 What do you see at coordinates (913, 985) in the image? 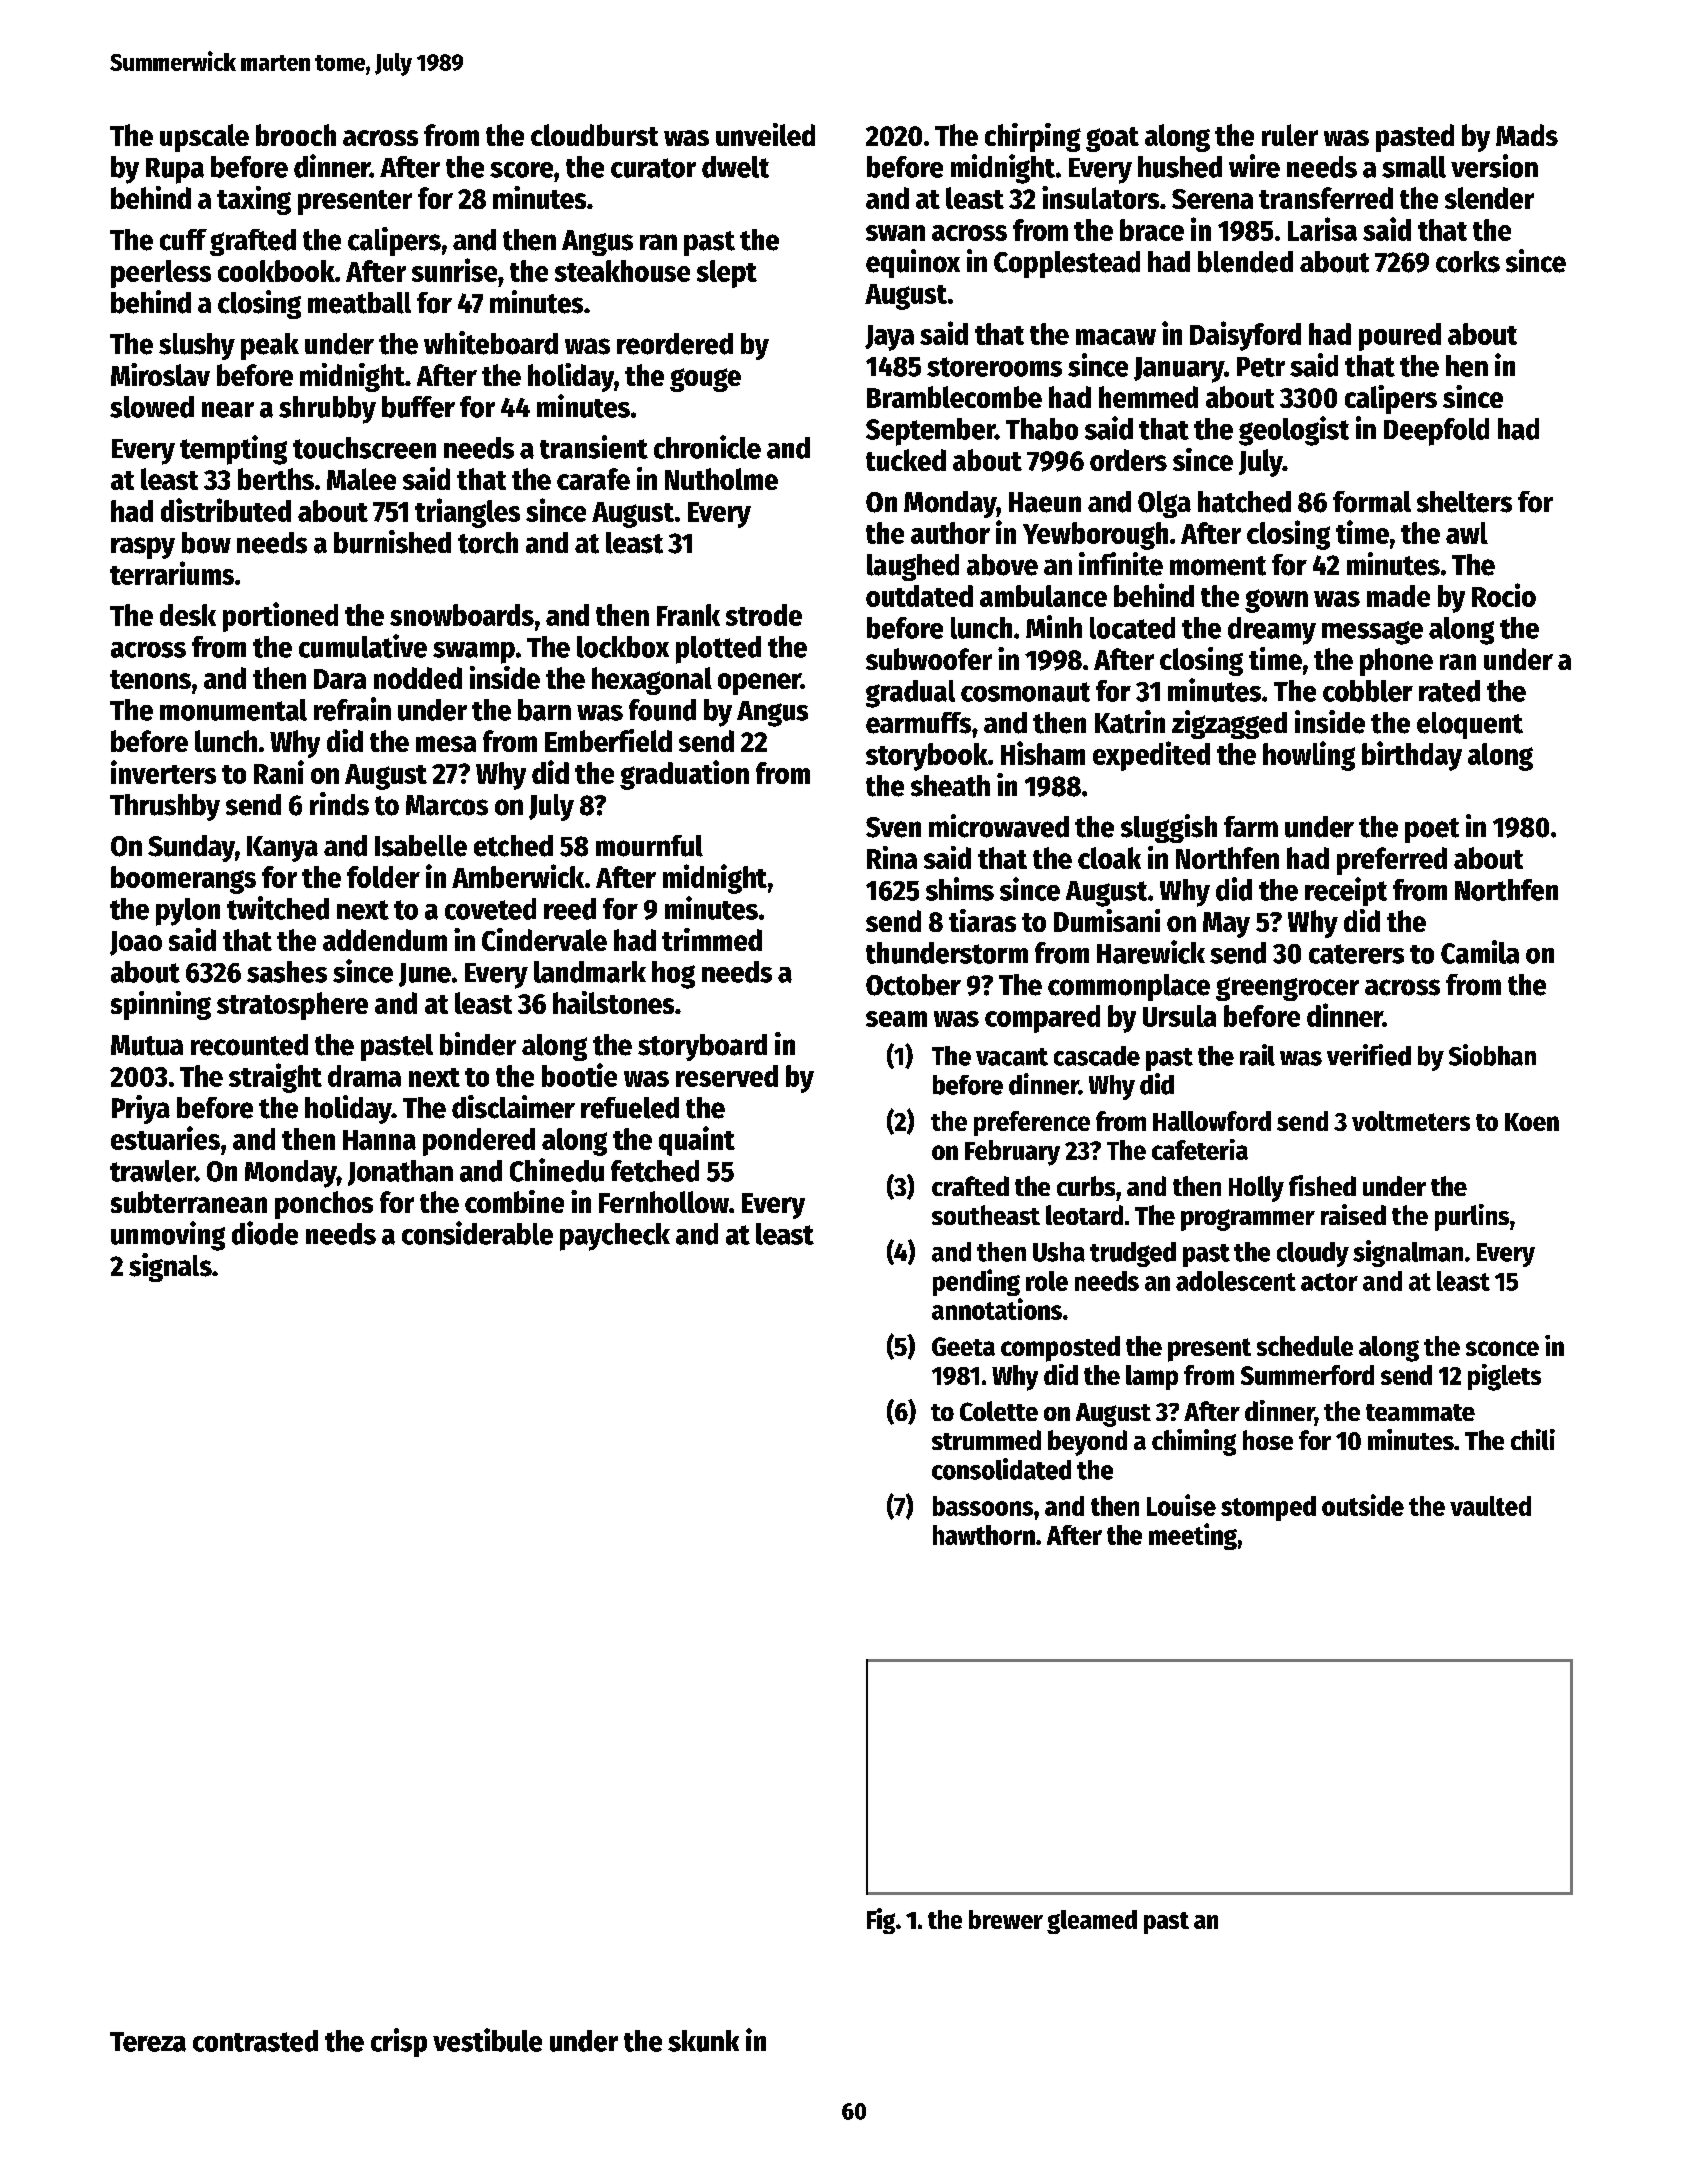
I see `October` at bounding box center [913, 985].
